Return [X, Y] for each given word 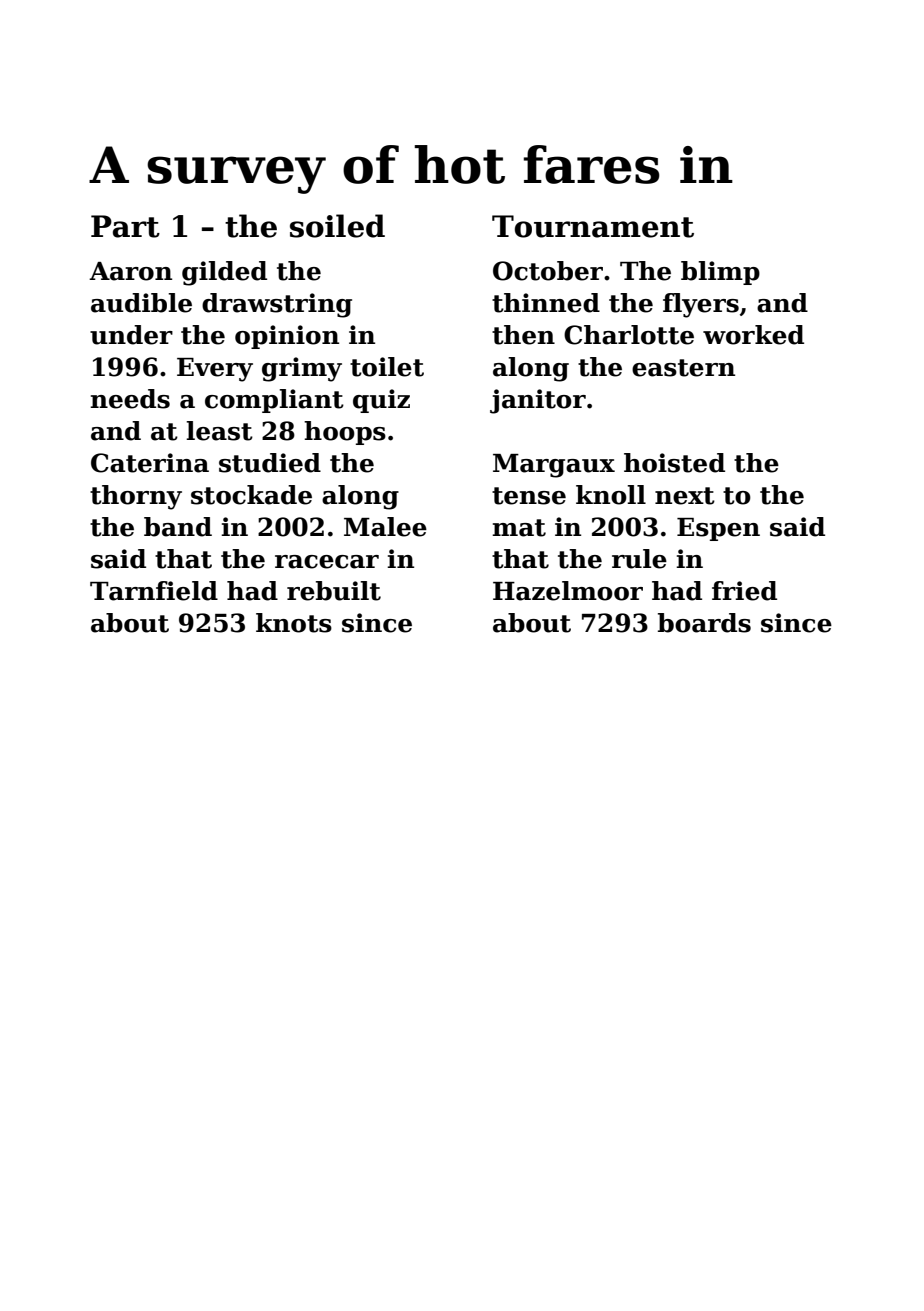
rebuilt [334, 591]
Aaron [130, 271]
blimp [720, 273]
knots [294, 623]
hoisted [674, 463]
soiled [337, 226]
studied [270, 463]
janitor [538, 401]
